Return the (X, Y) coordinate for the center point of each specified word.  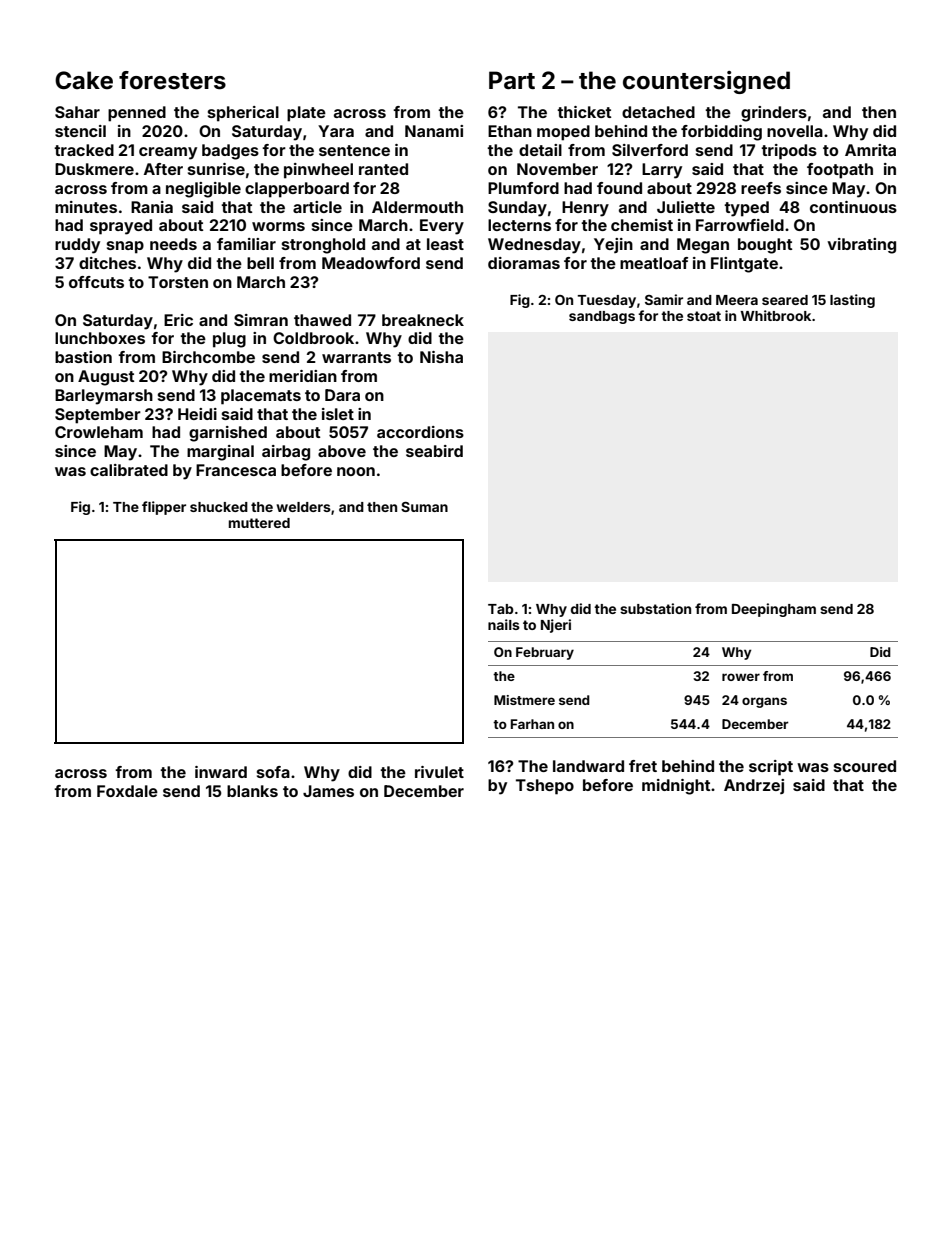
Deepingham (774, 610)
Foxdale (127, 791)
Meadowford (371, 263)
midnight (676, 787)
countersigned (706, 82)
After (163, 169)
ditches (107, 263)
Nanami (434, 131)
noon (356, 471)
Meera (737, 300)
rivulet (439, 772)
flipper (164, 508)
